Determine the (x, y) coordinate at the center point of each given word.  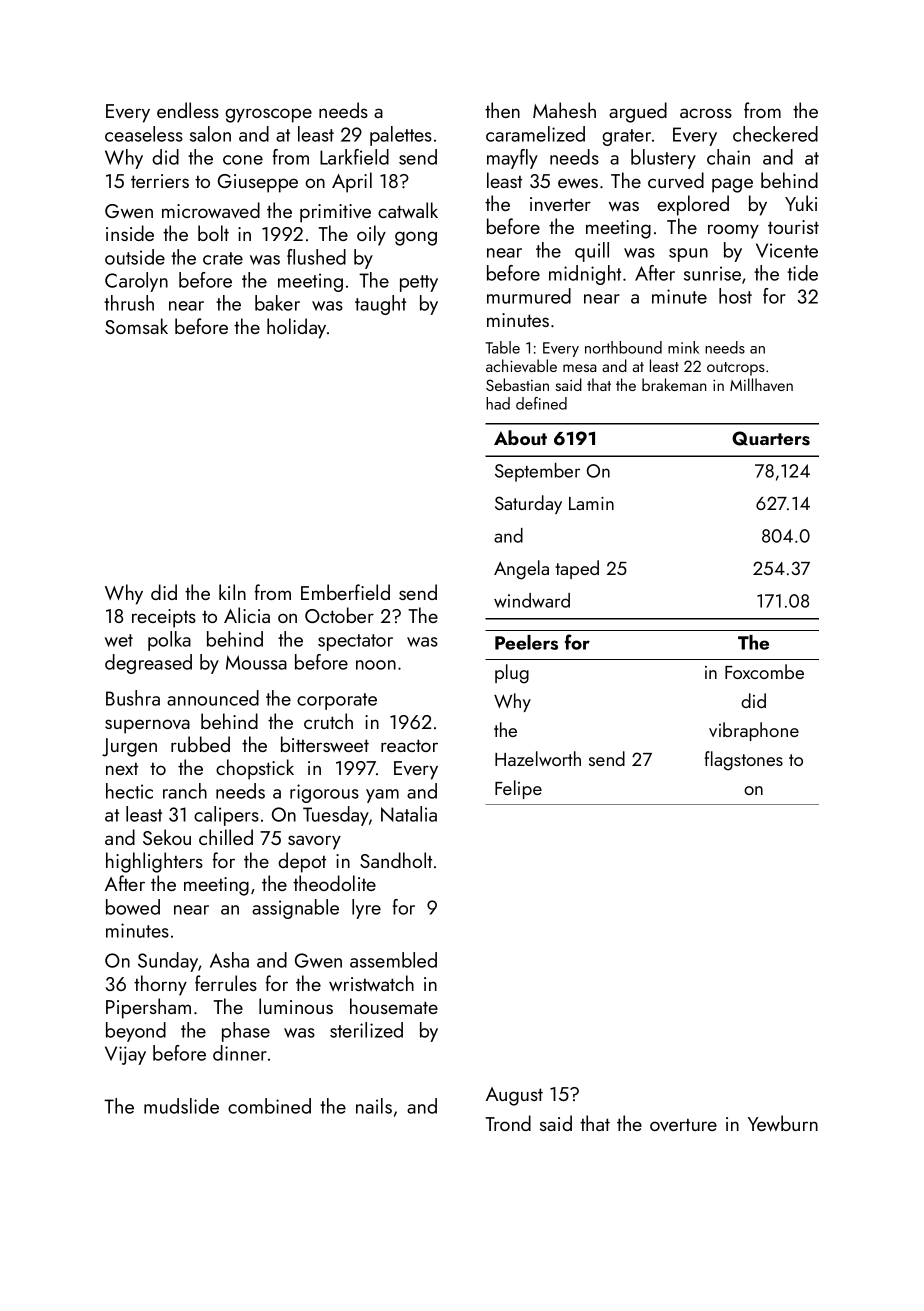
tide (802, 273)
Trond (508, 1123)
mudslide (181, 1106)
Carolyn (136, 282)
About (520, 437)
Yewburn (783, 1123)
